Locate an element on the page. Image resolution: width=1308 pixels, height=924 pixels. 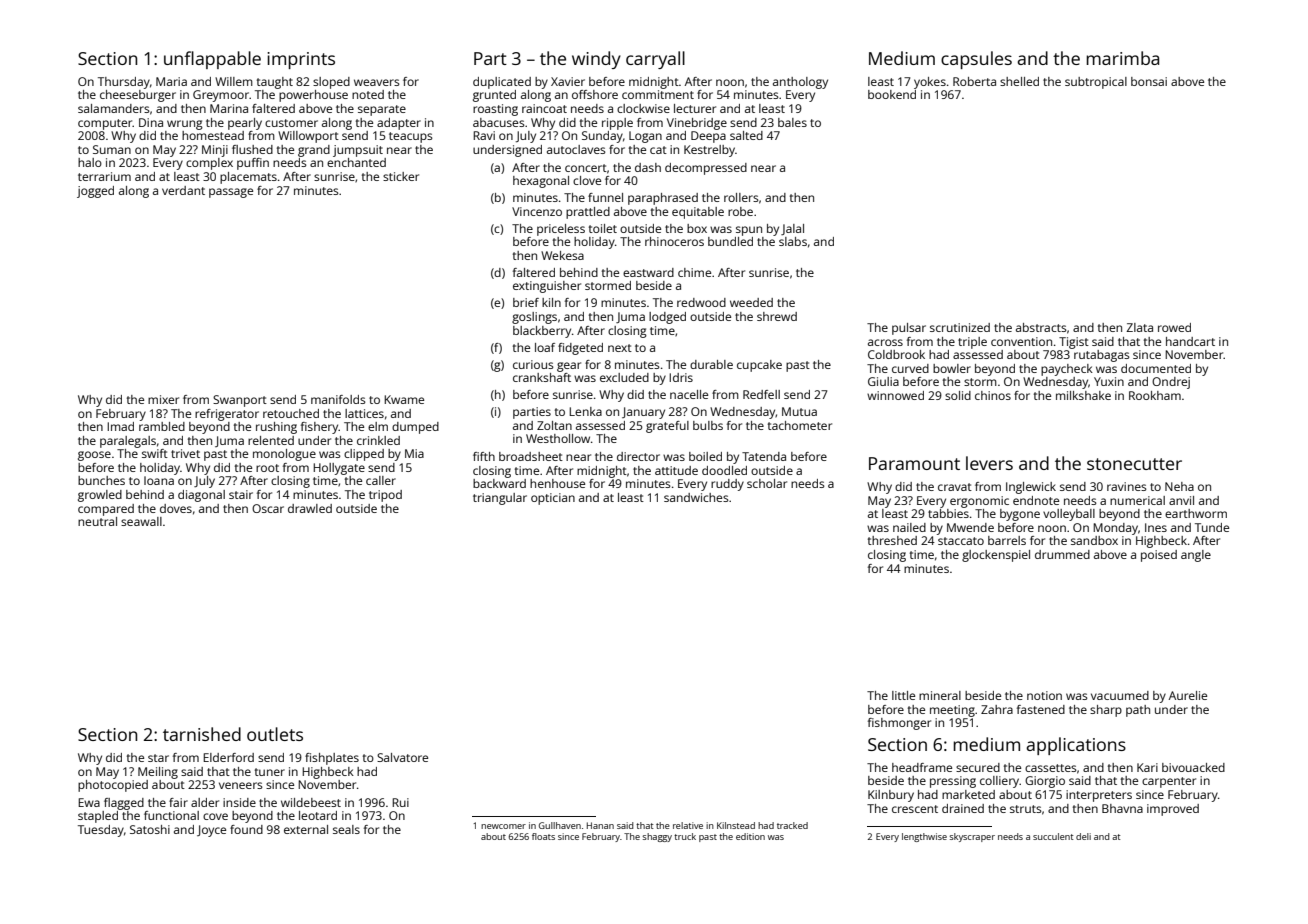
floats is located at coordinates (543, 836).
